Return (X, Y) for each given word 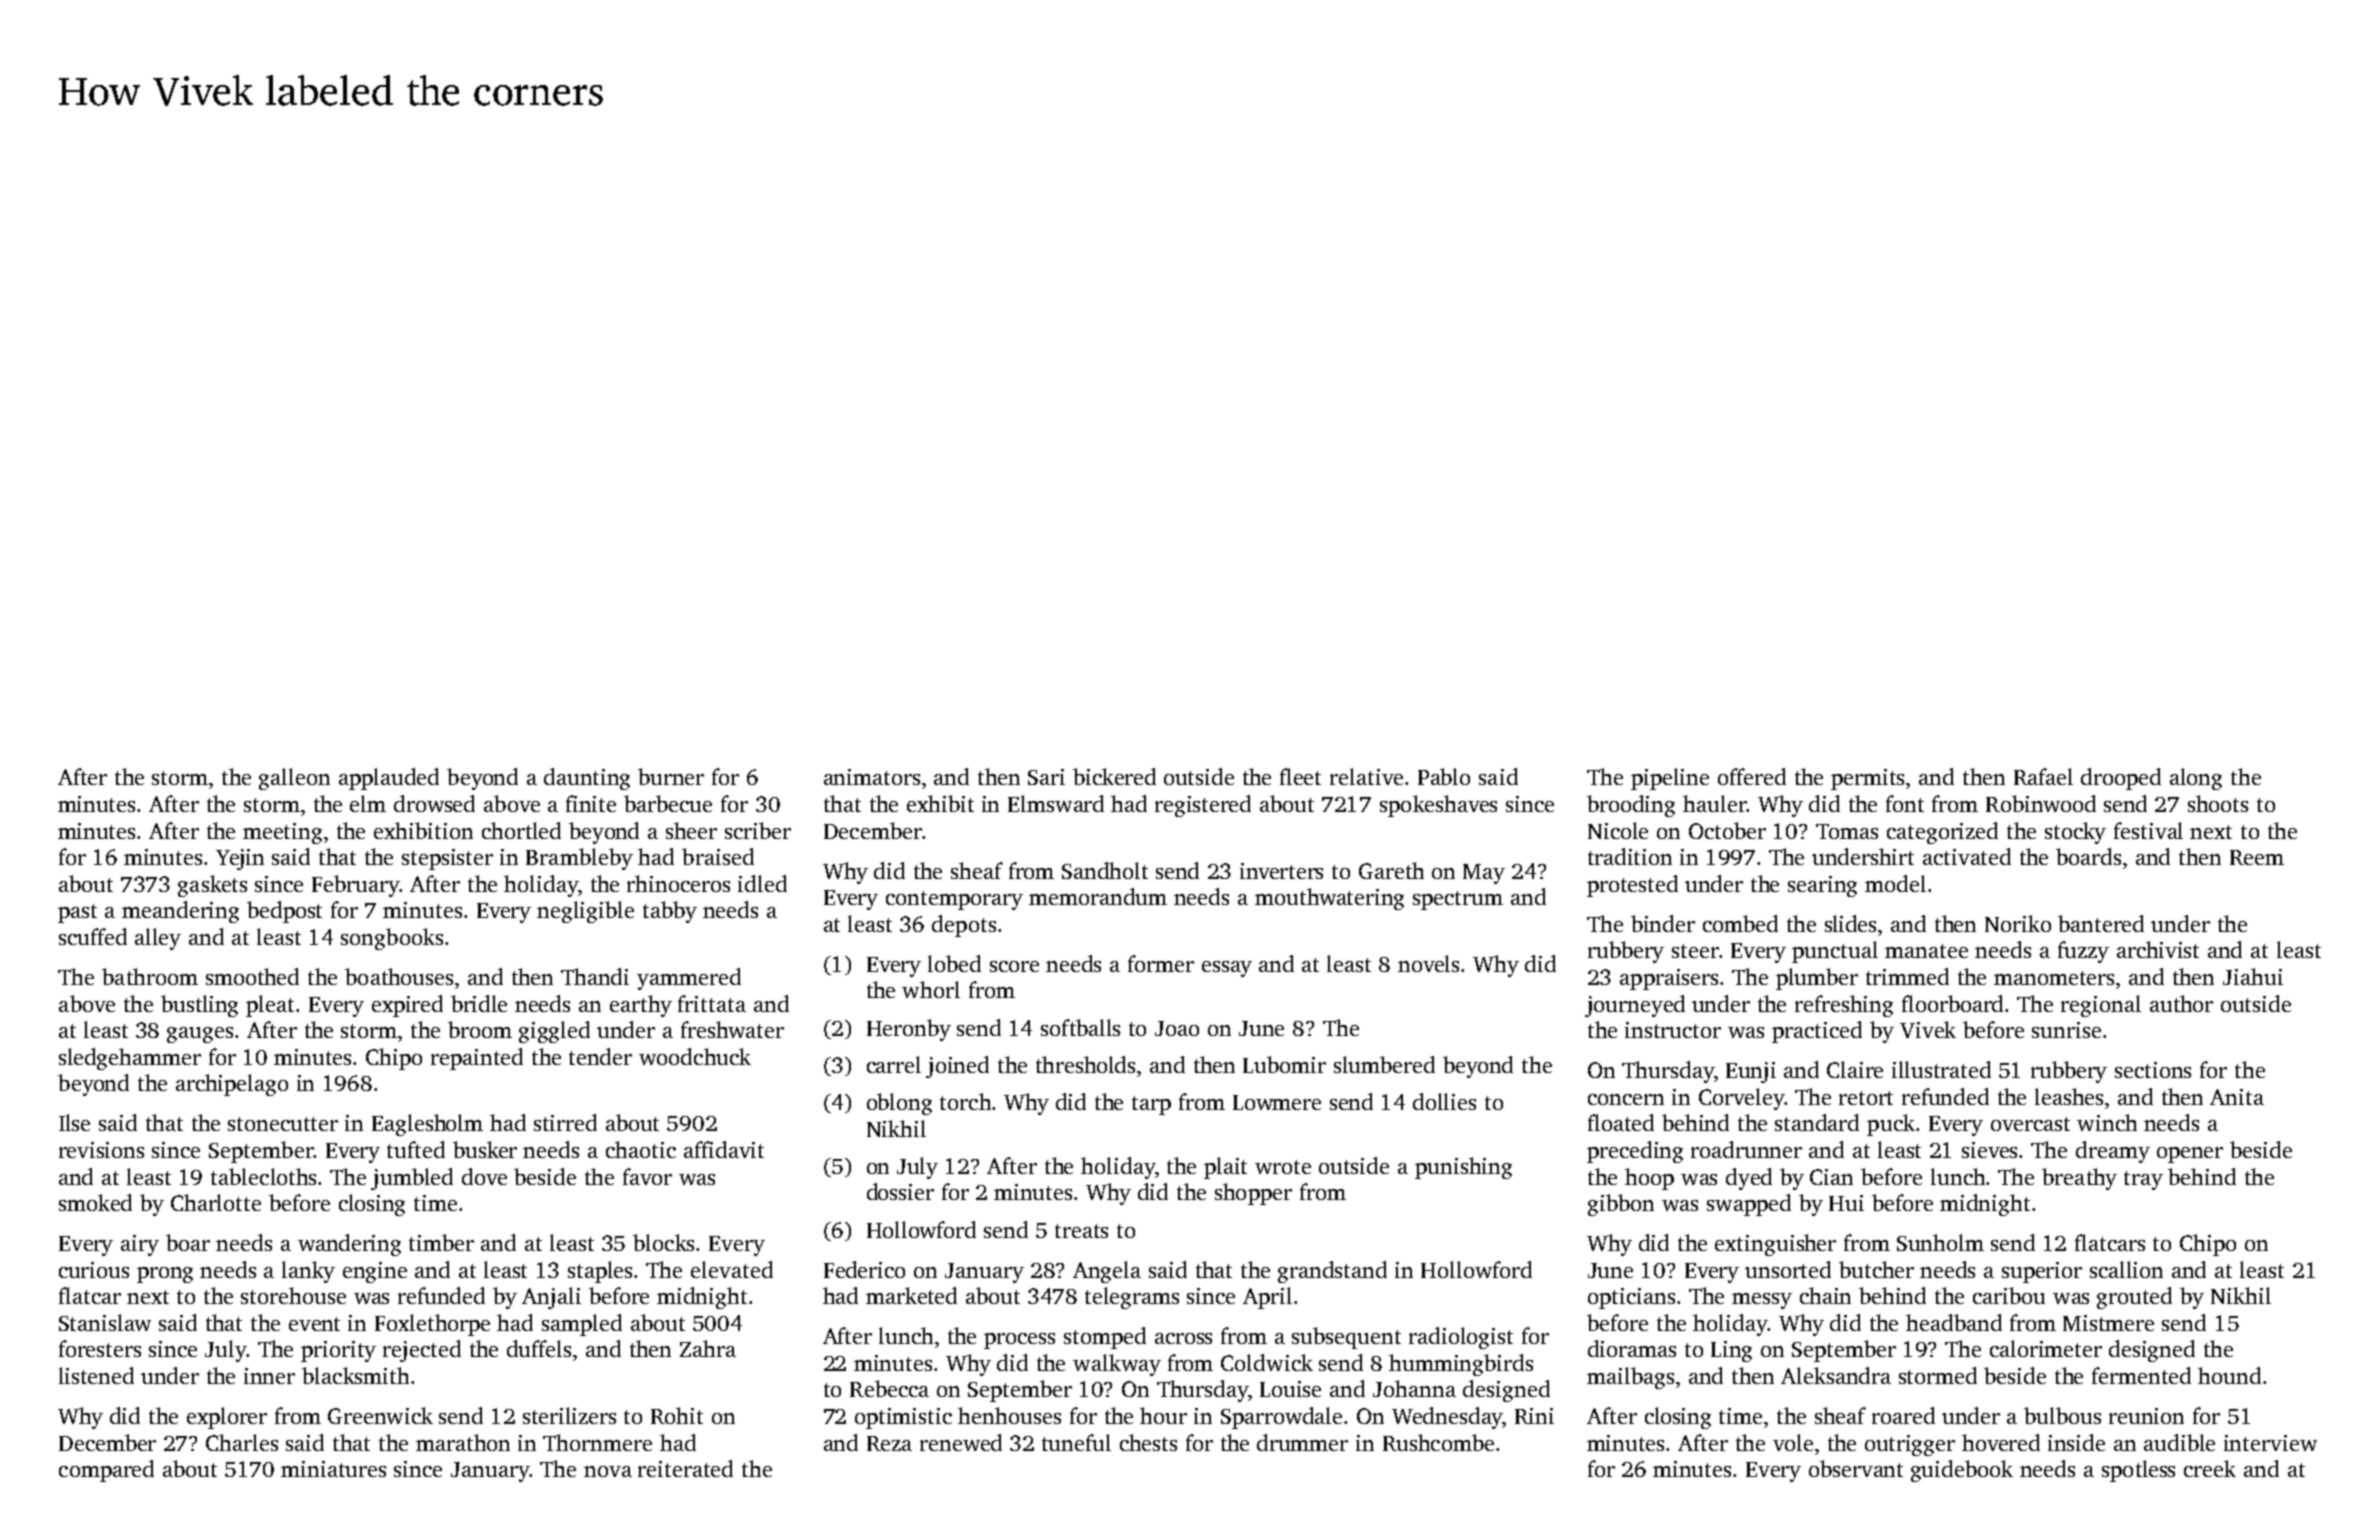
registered (1203, 806)
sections (2153, 1070)
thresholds (1085, 1064)
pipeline (1670, 779)
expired (407, 1006)
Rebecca (889, 1388)
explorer (227, 1418)
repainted (477, 1059)
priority (338, 1351)
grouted (2134, 1298)
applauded (389, 779)
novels (1428, 963)
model (1895, 883)
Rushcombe (1438, 1442)
